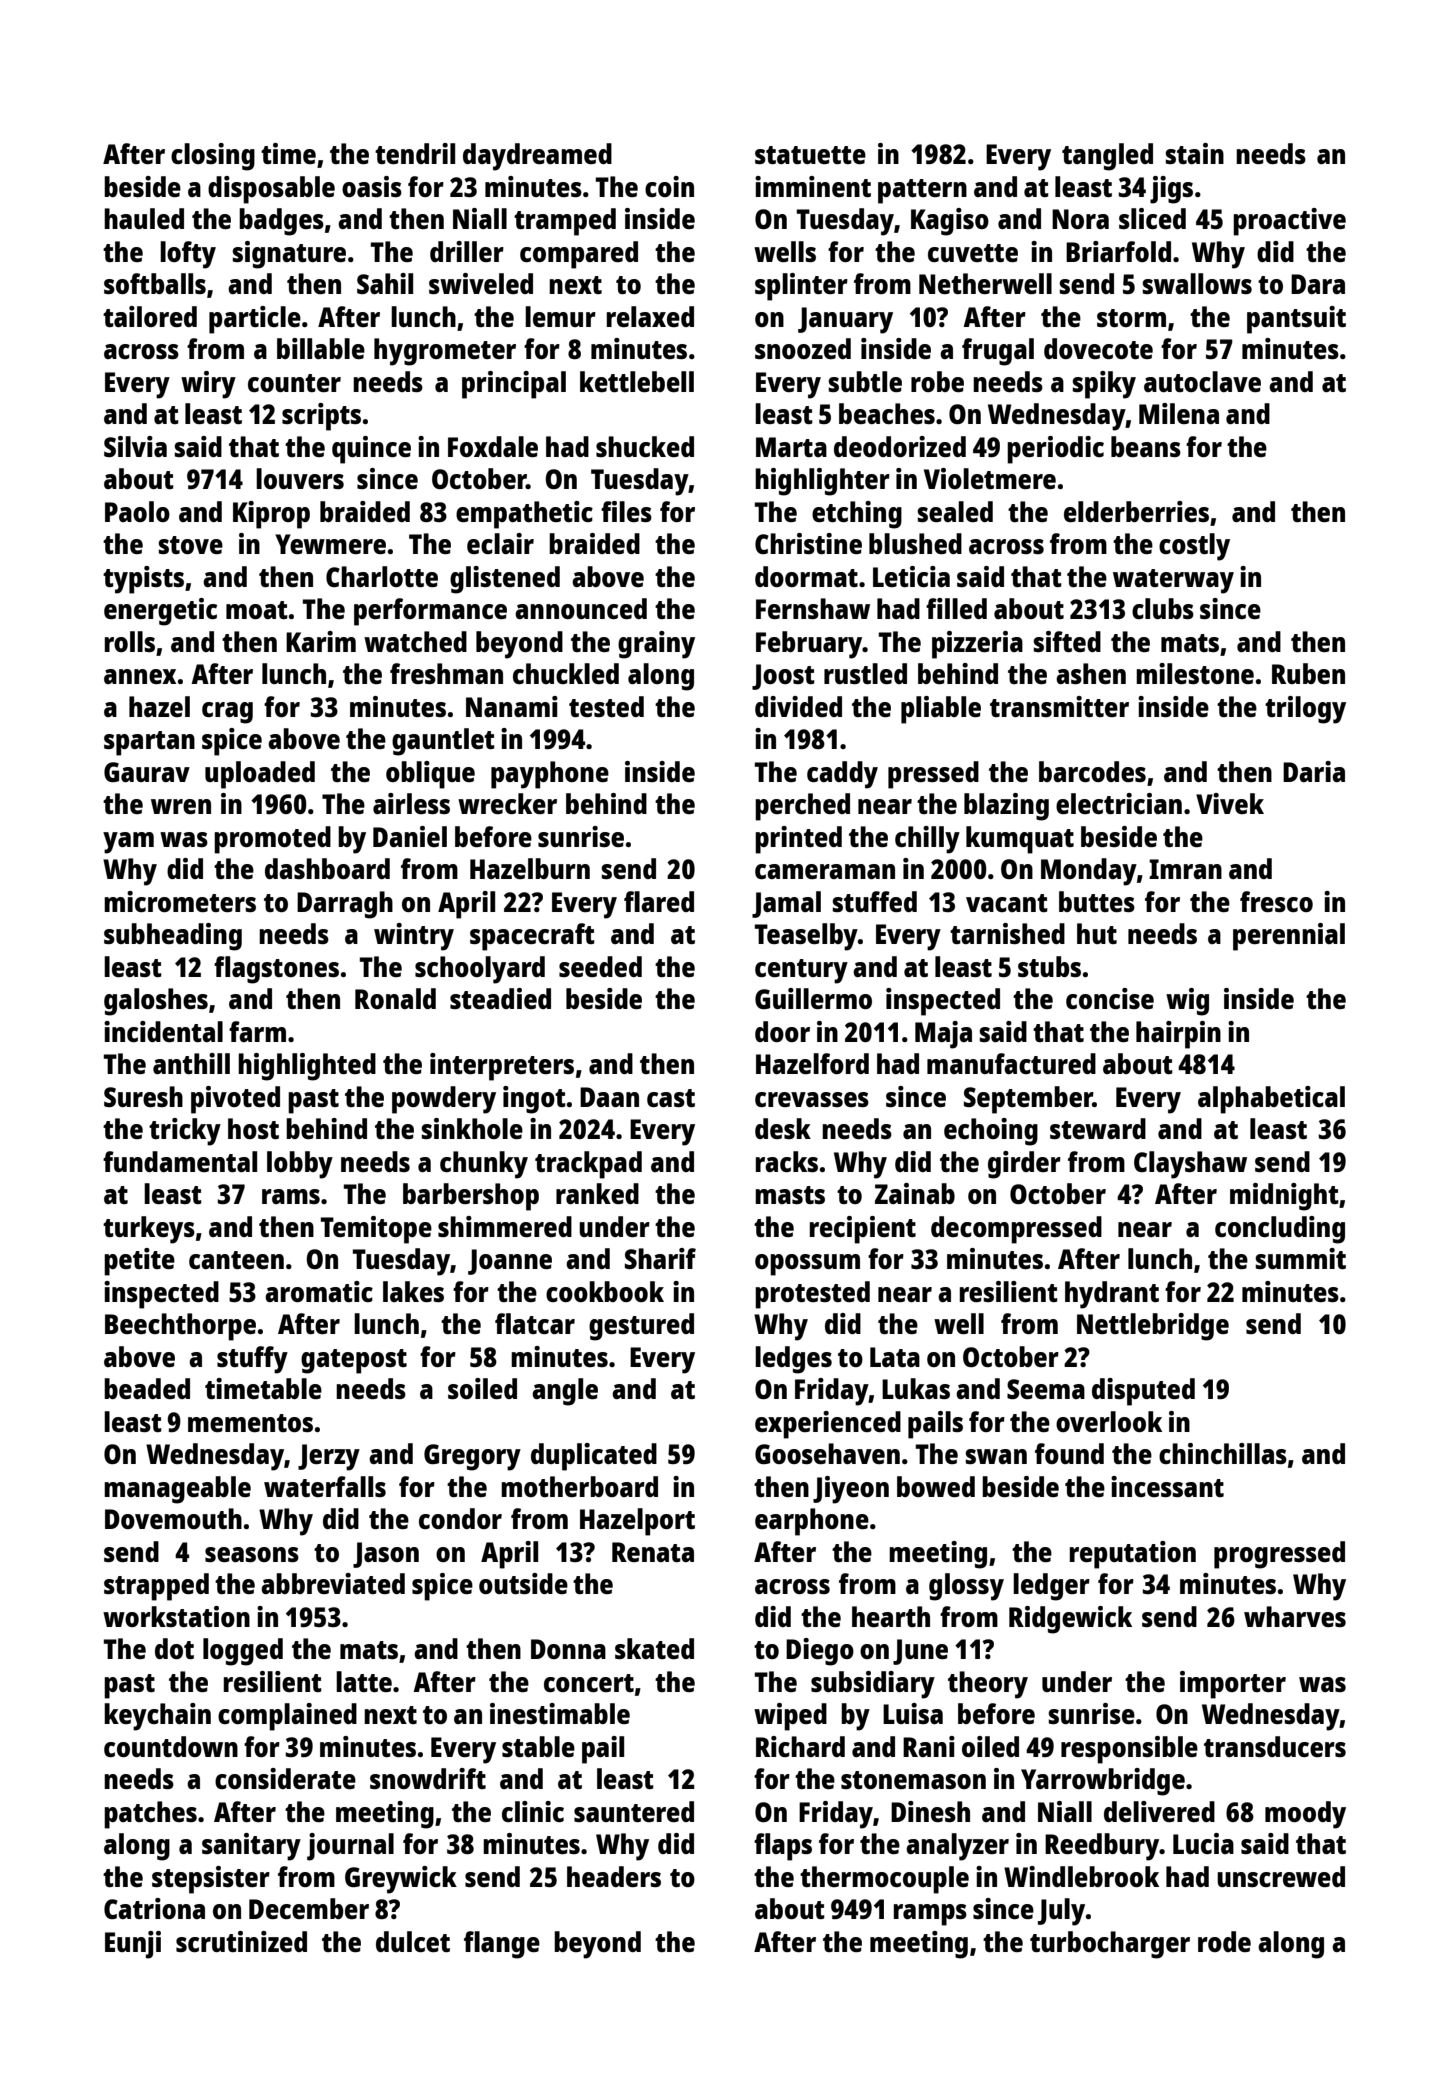  Describe the element at coordinates (1276, 901) in the screenshot. I see `fresco` at that location.
